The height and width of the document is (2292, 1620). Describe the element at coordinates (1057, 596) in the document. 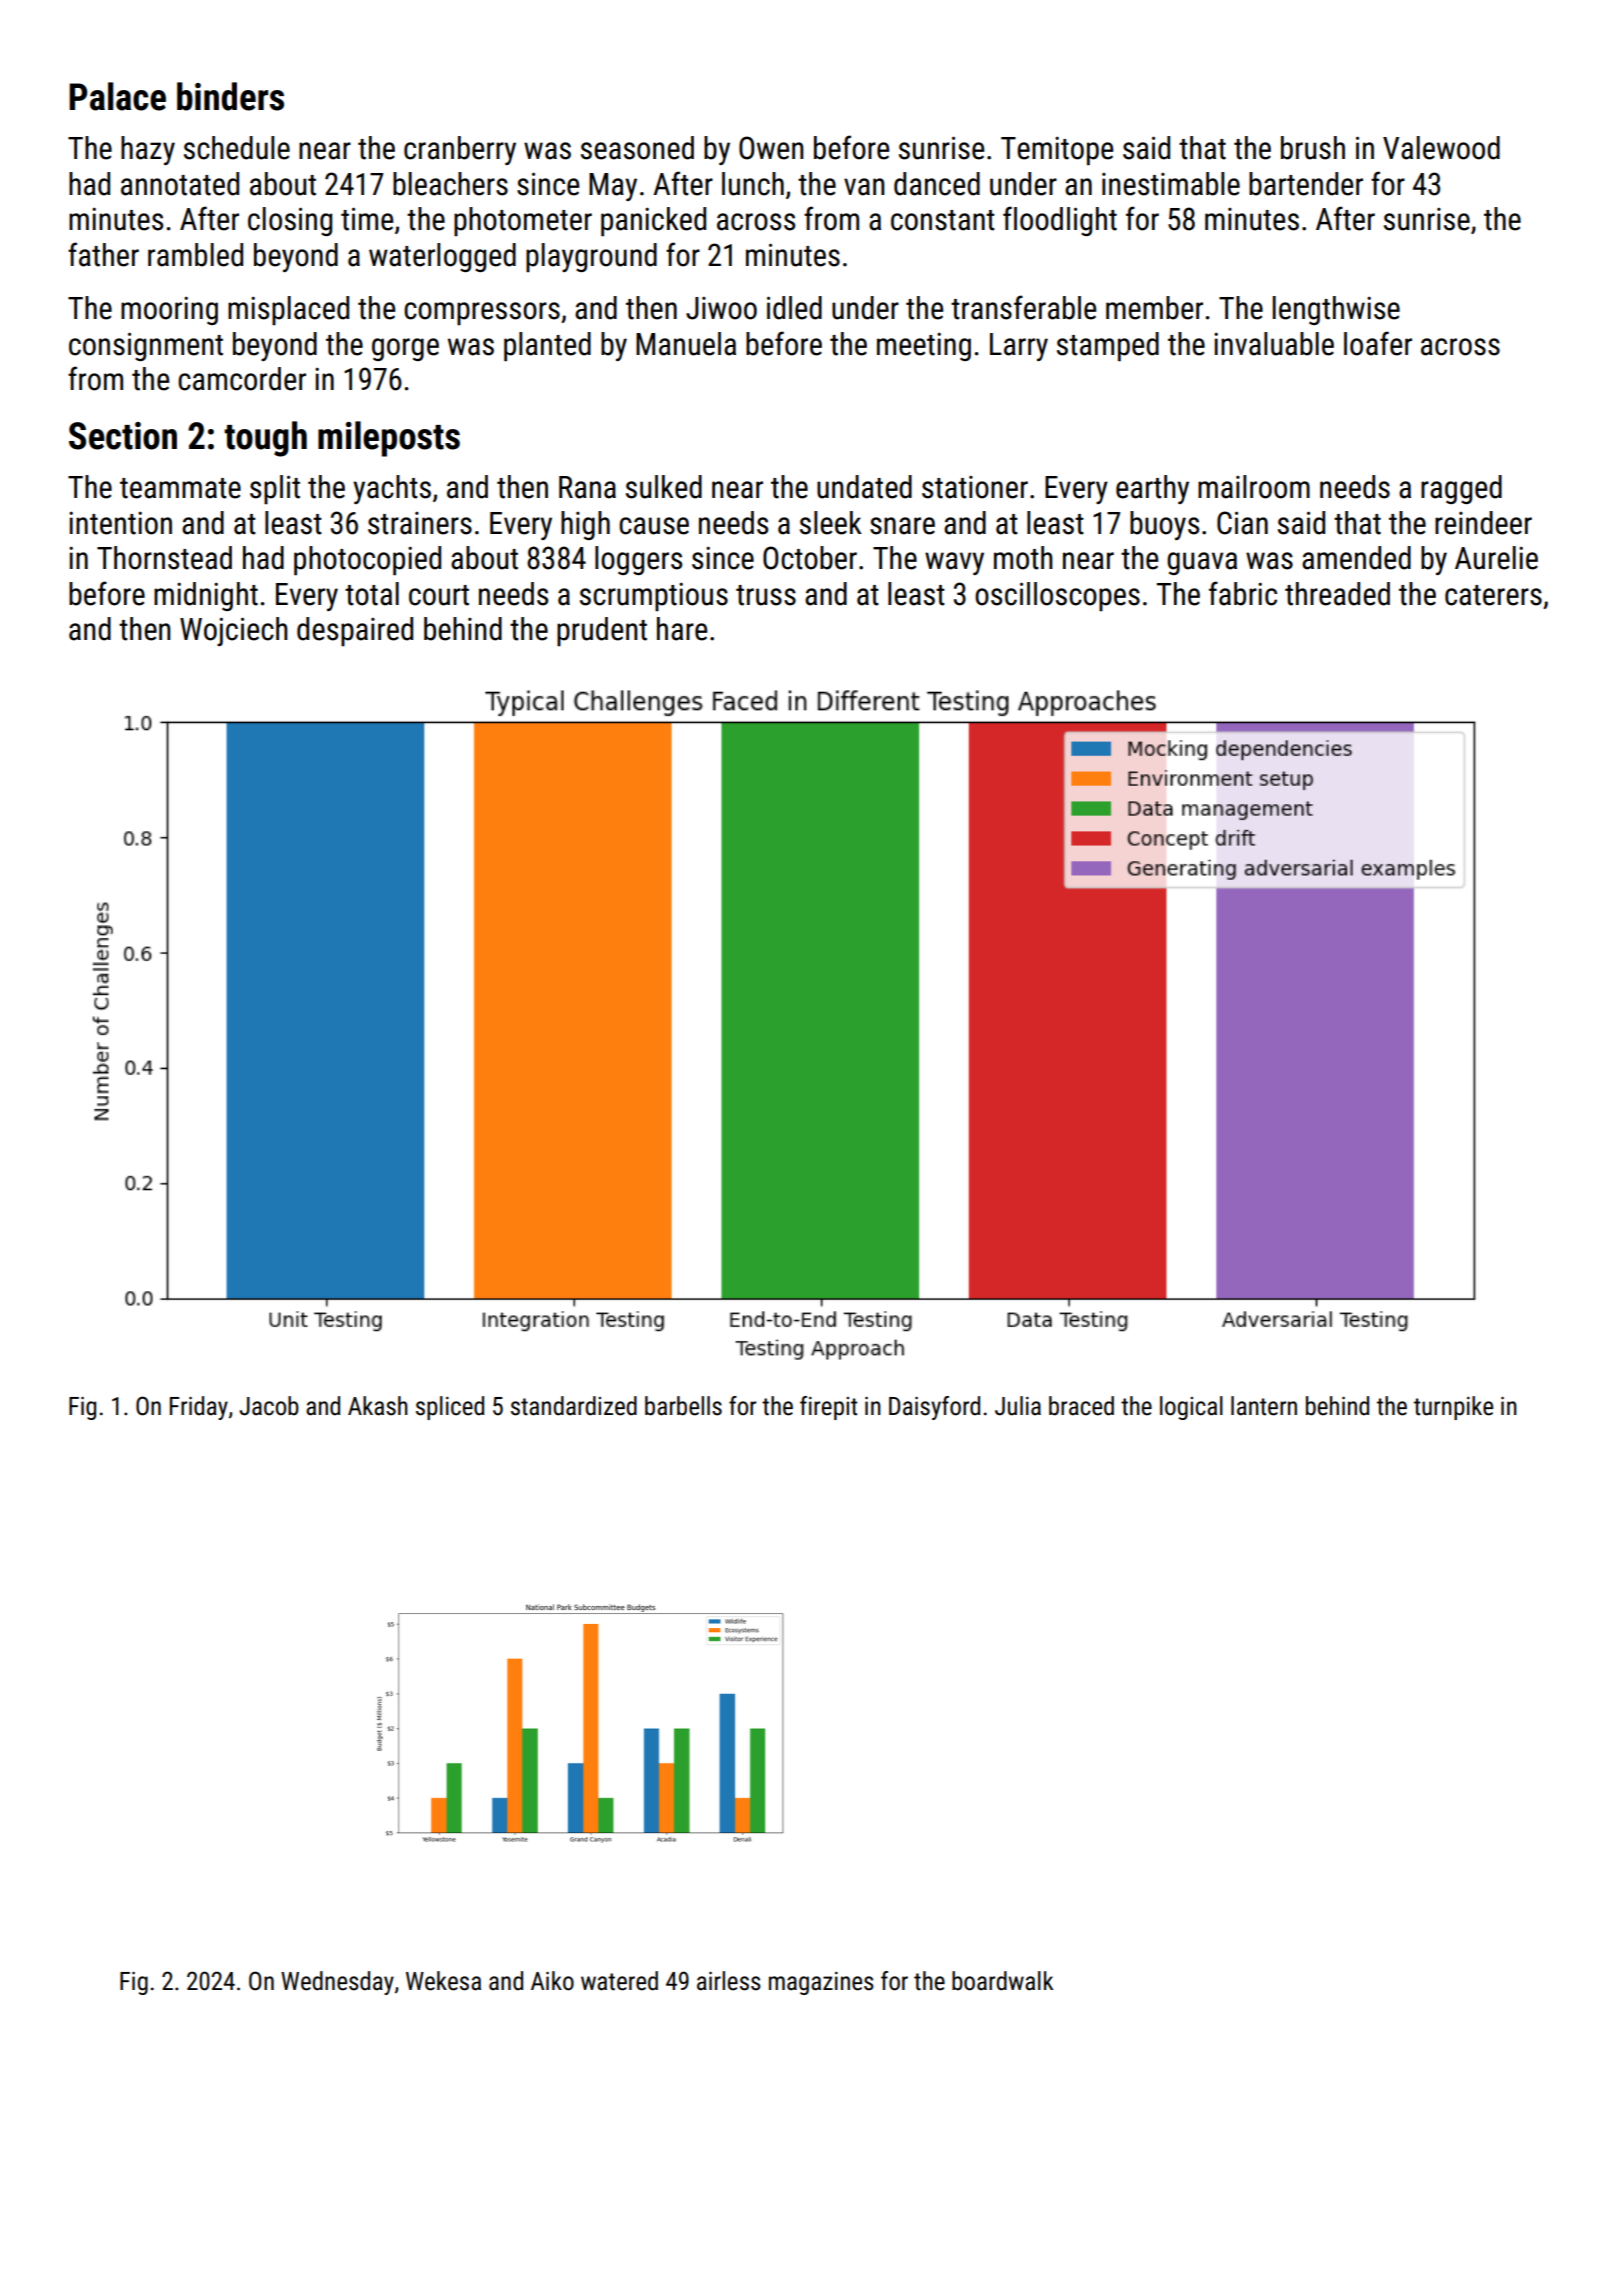

I see `oscilloscopes` at that location.
